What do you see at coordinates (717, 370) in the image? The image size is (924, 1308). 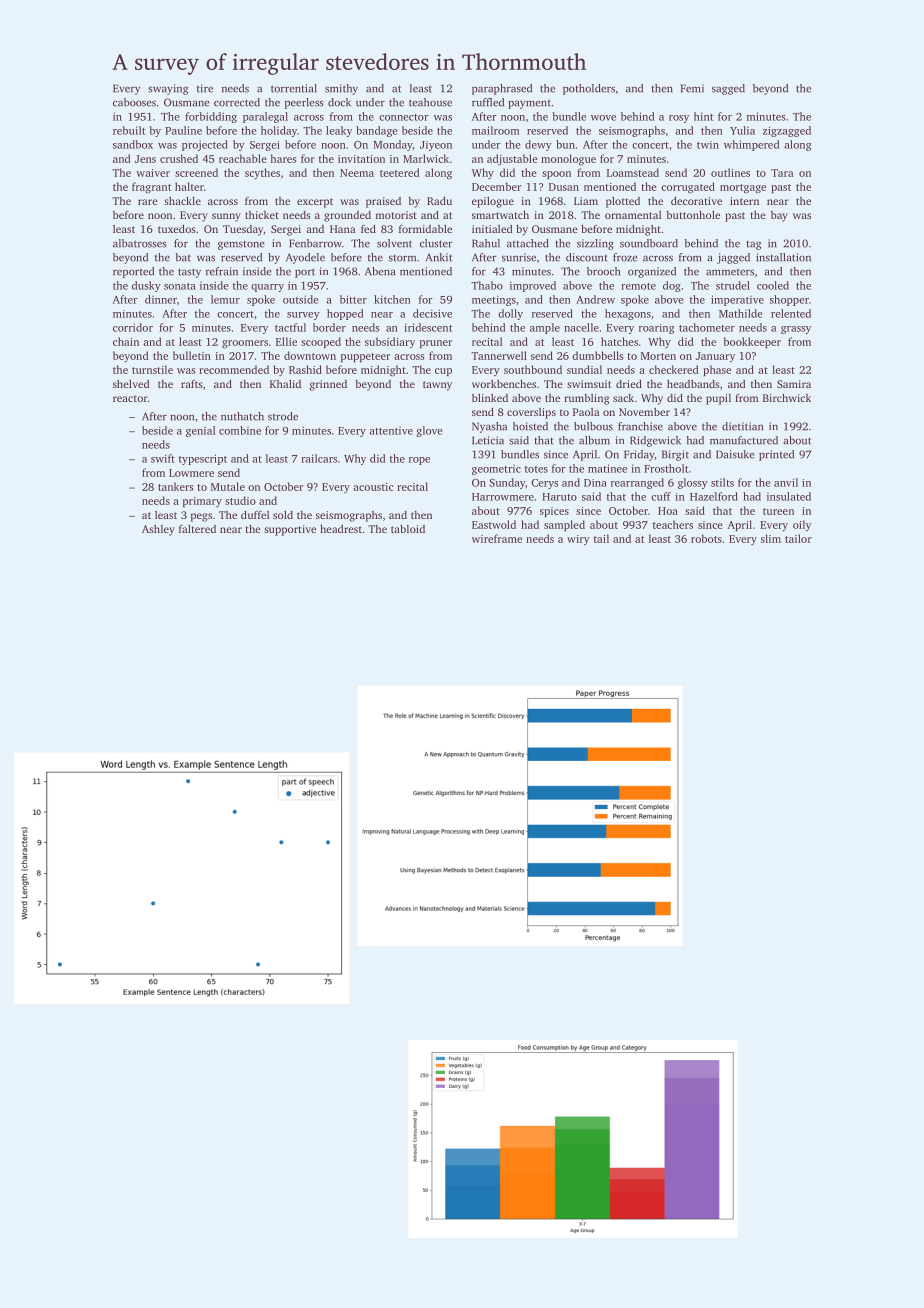 I see `phase` at bounding box center [717, 370].
